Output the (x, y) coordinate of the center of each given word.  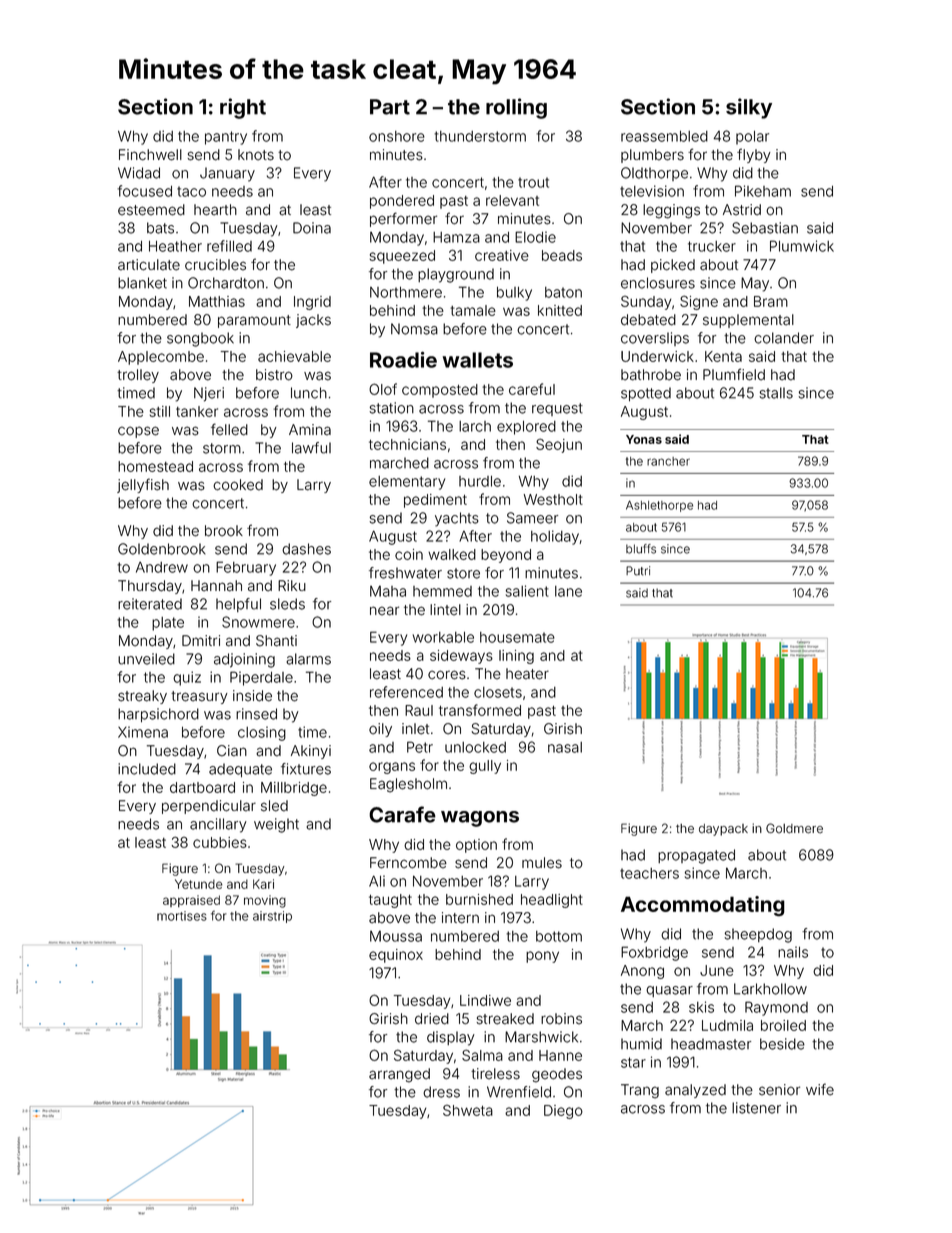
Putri (638, 571)
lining (516, 657)
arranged (399, 1075)
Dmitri (201, 640)
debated (648, 320)
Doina (312, 228)
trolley (138, 376)
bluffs (641, 549)
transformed (480, 710)
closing (262, 733)
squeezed (402, 257)
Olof (383, 389)
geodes (557, 1075)
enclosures (658, 283)
